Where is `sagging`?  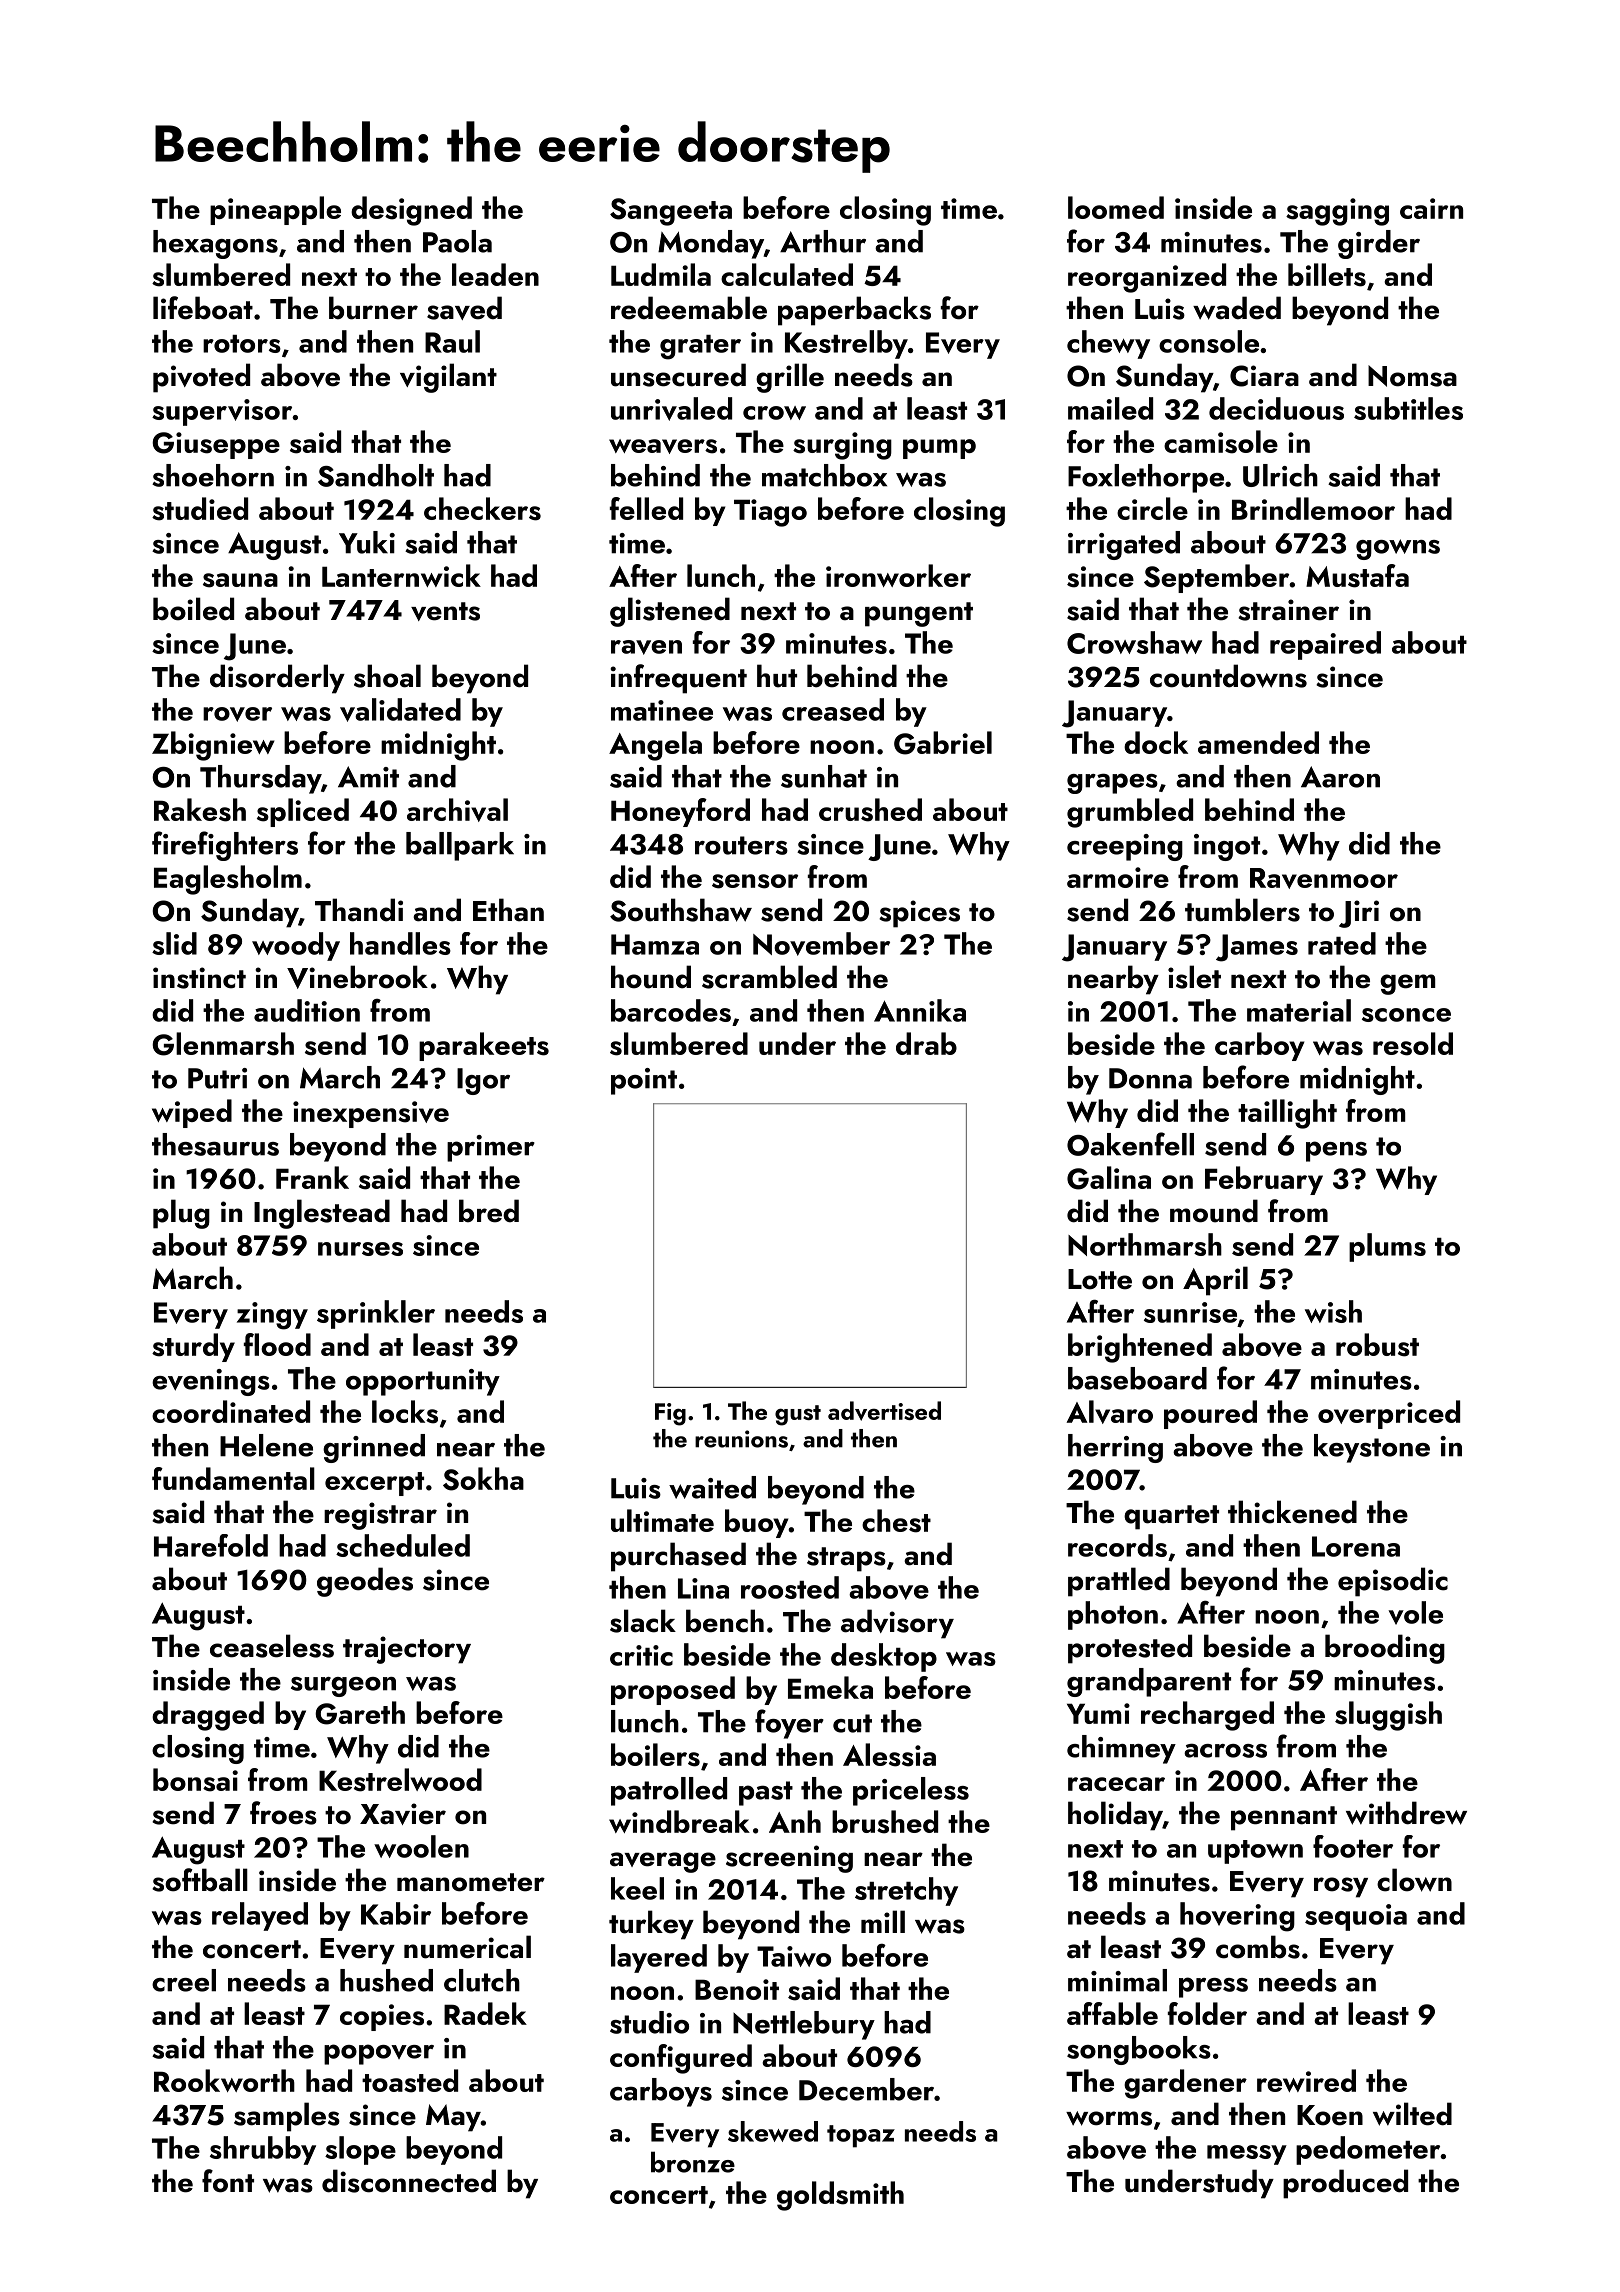 sagging is located at coordinates (1337, 212).
